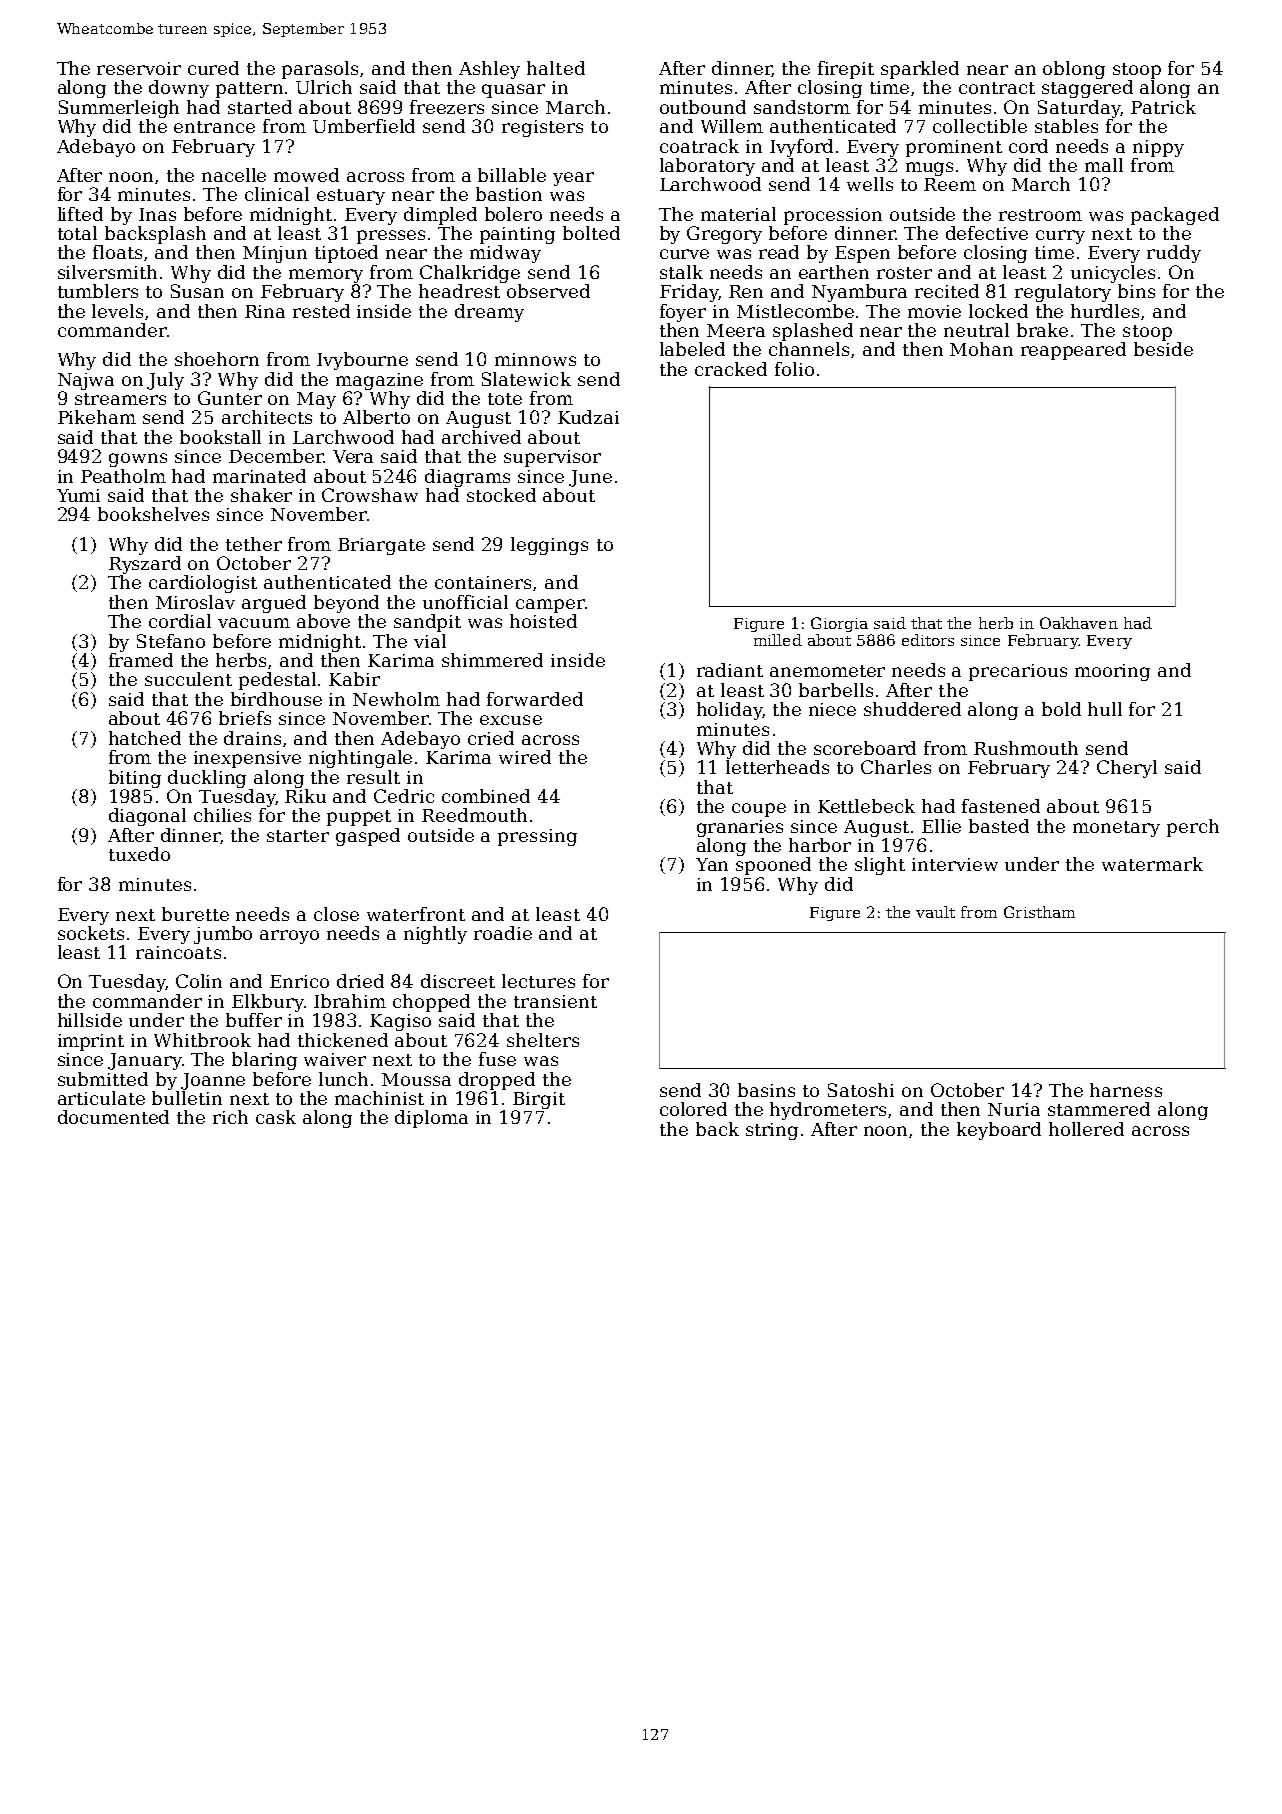 The height and width of the screenshot is (1814, 1282). I want to click on tether, so click(254, 544).
